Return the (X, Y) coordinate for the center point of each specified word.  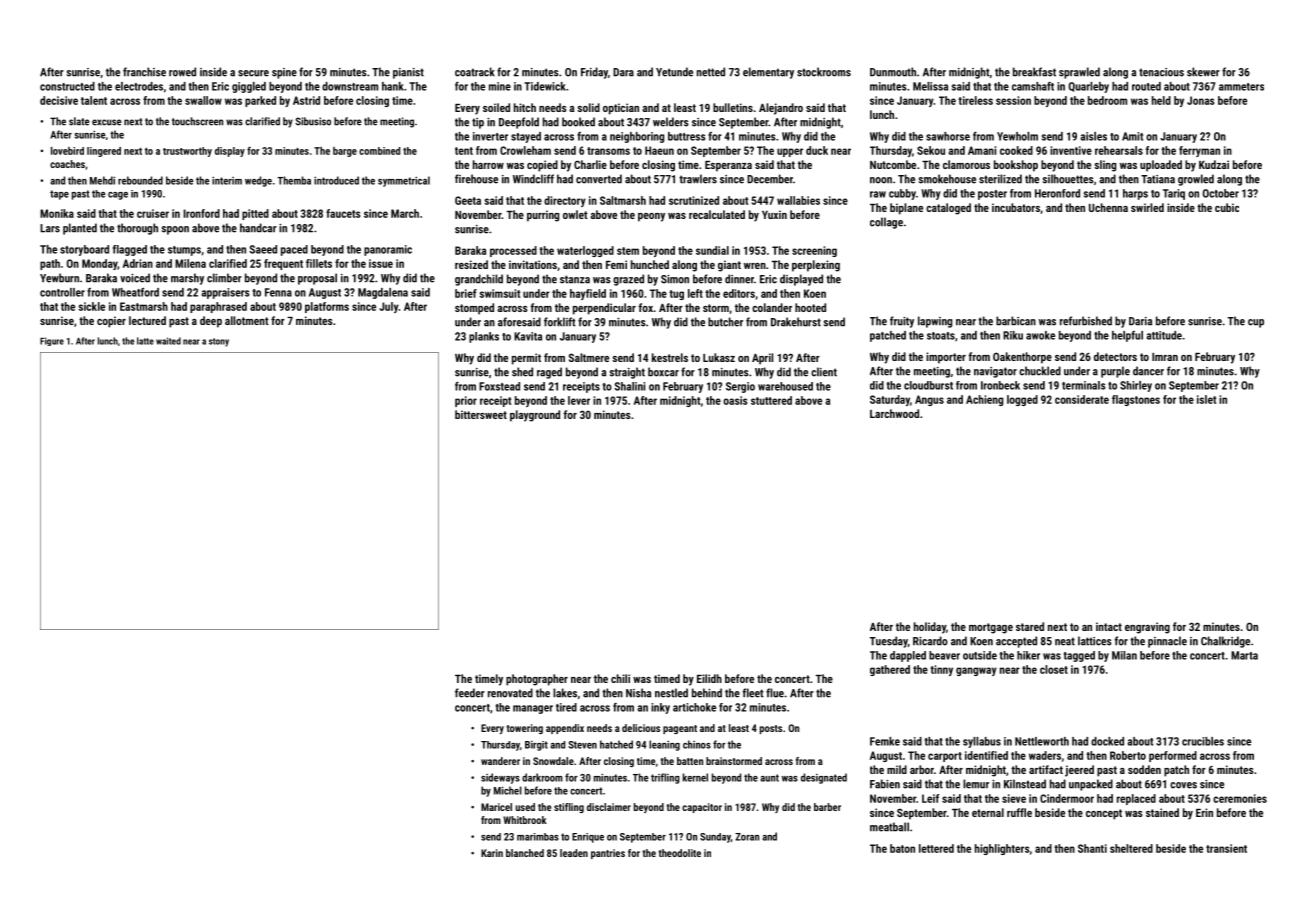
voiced (135, 278)
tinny (941, 670)
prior (466, 401)
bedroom (1107, 100)
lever (579, 400)
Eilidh (709, 678)
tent (464, 151)
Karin (492, 853)
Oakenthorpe (1022, 358)
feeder (470, 693)
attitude (1164, 335)
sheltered (1131, 848)
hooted (810, 307)
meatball (889, 827)
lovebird (67, 151)
